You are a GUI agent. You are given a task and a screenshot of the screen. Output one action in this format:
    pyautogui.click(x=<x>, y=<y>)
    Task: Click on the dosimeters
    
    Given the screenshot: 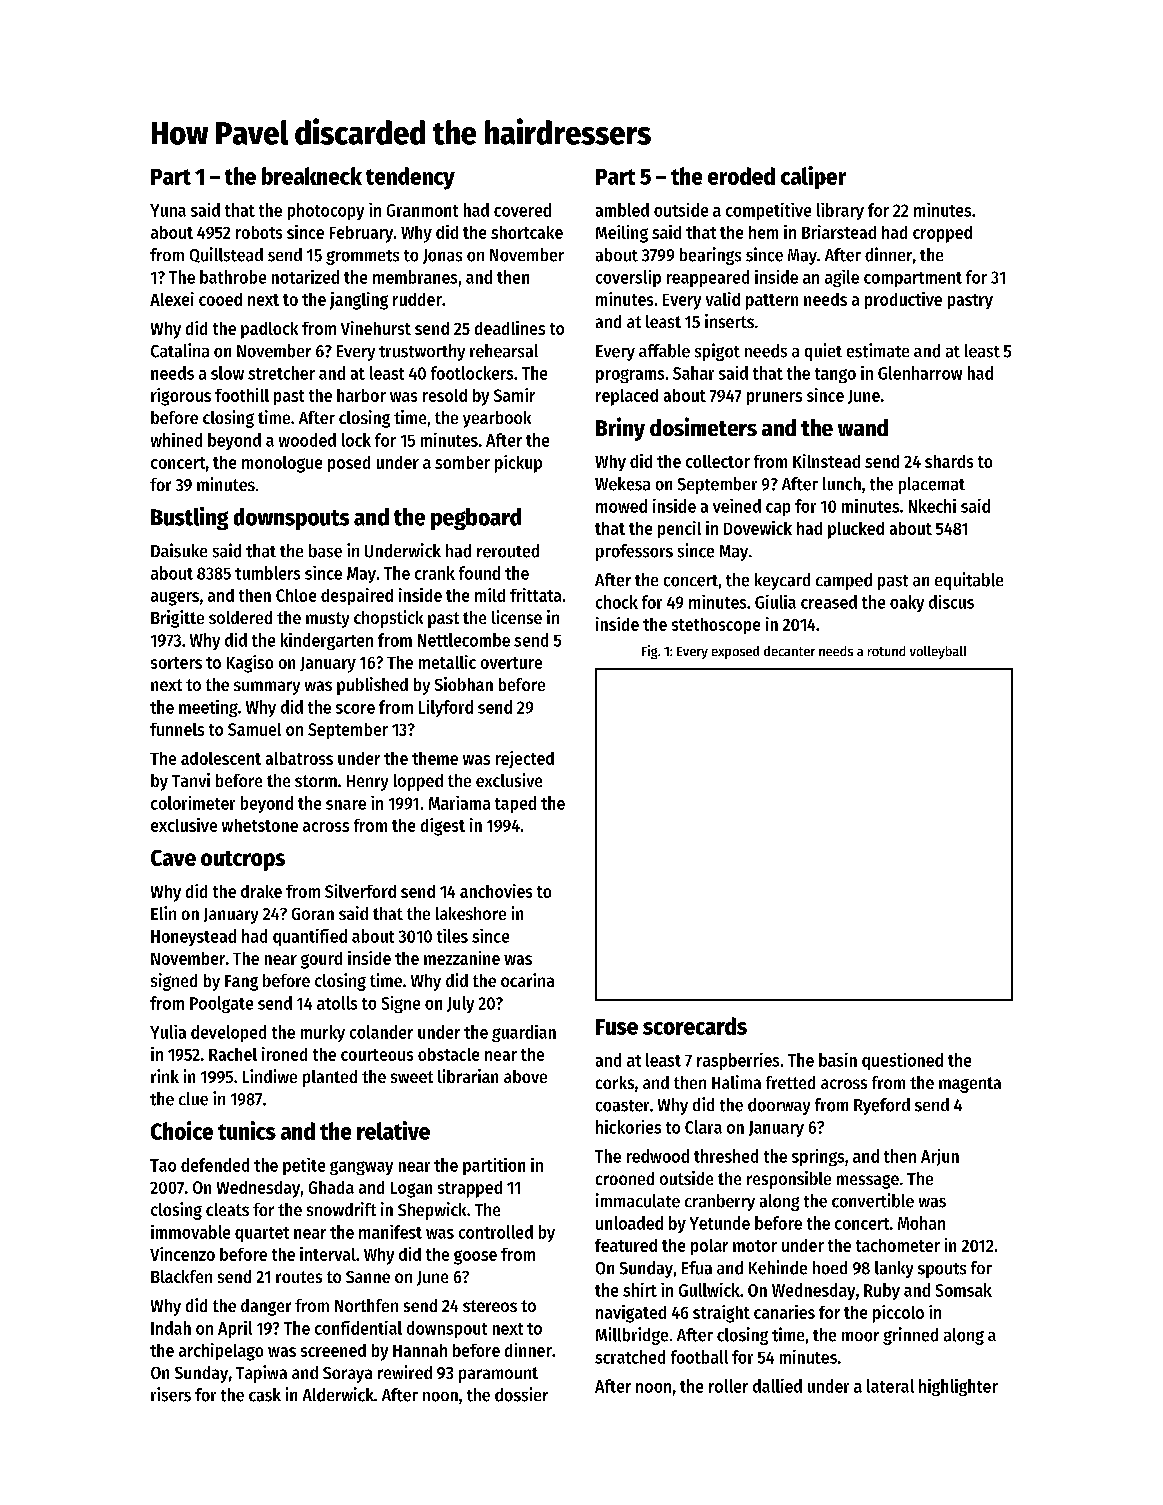 What is the action you would take?
    pyautogui.click(x=703, y=426)
